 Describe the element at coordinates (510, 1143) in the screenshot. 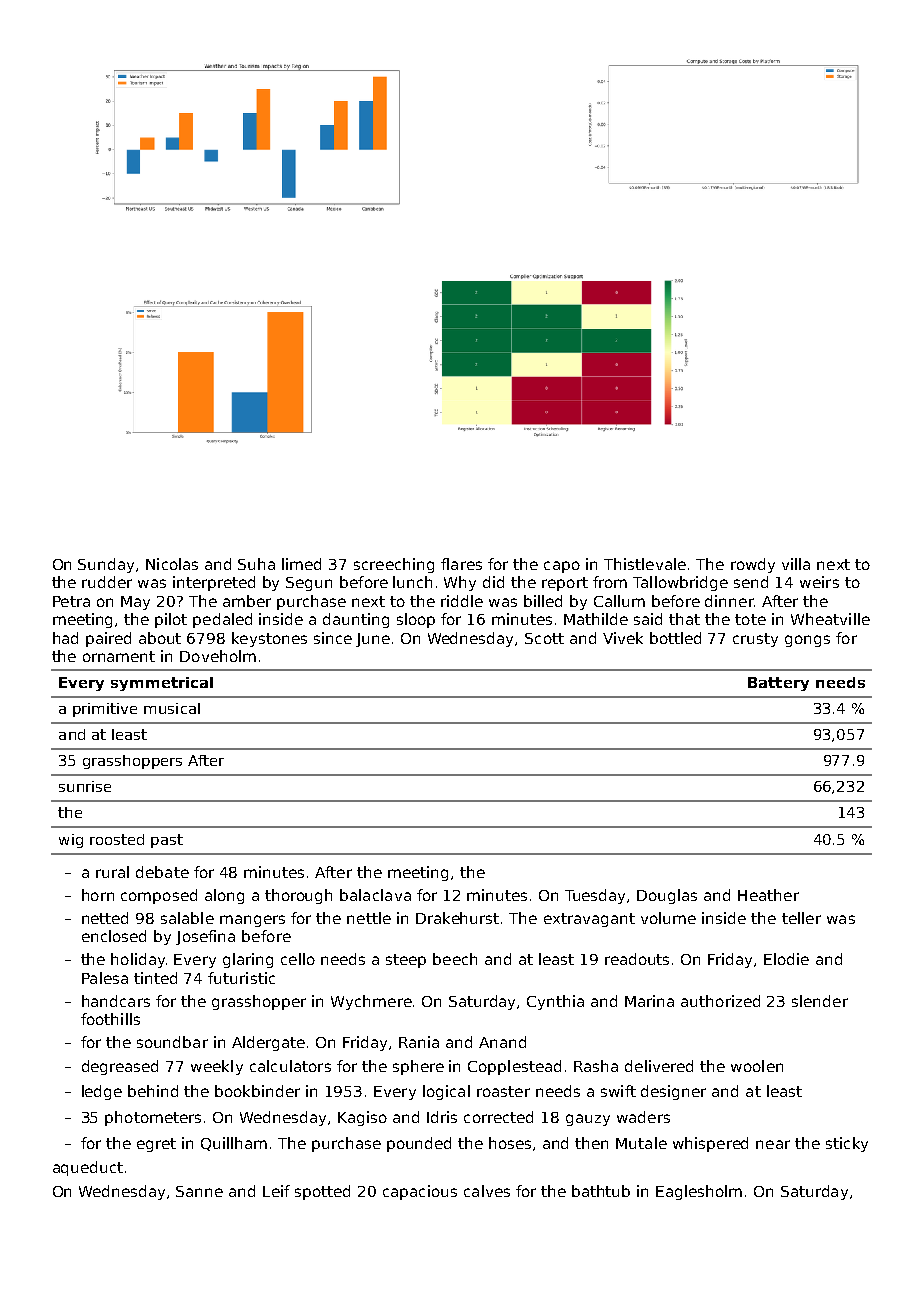

I see `hoses` at that location.
